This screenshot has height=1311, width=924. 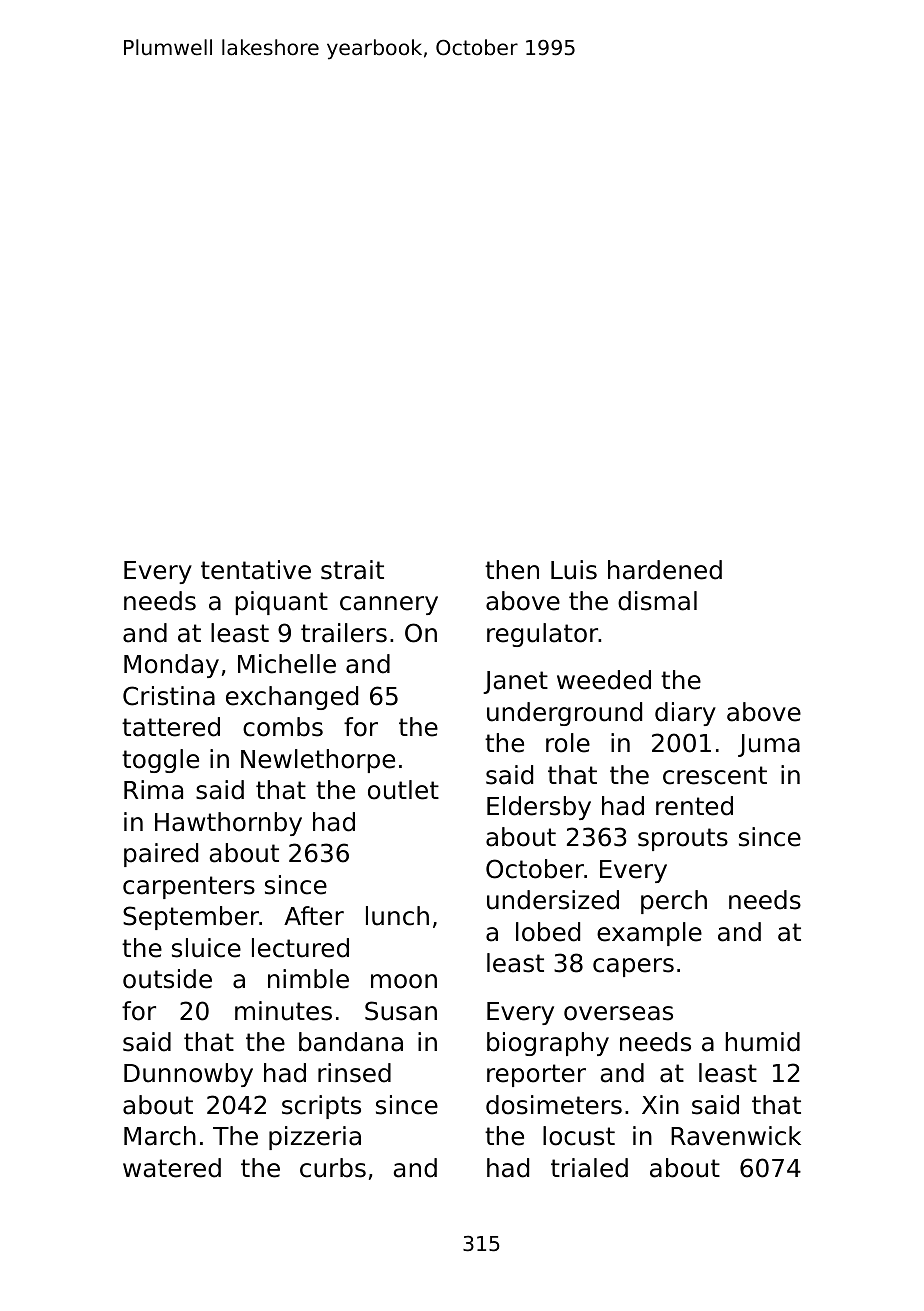 What do you see at coordinates (283, 727) in the screenshot?
I see `combs` at bounding box center [283, 727].
